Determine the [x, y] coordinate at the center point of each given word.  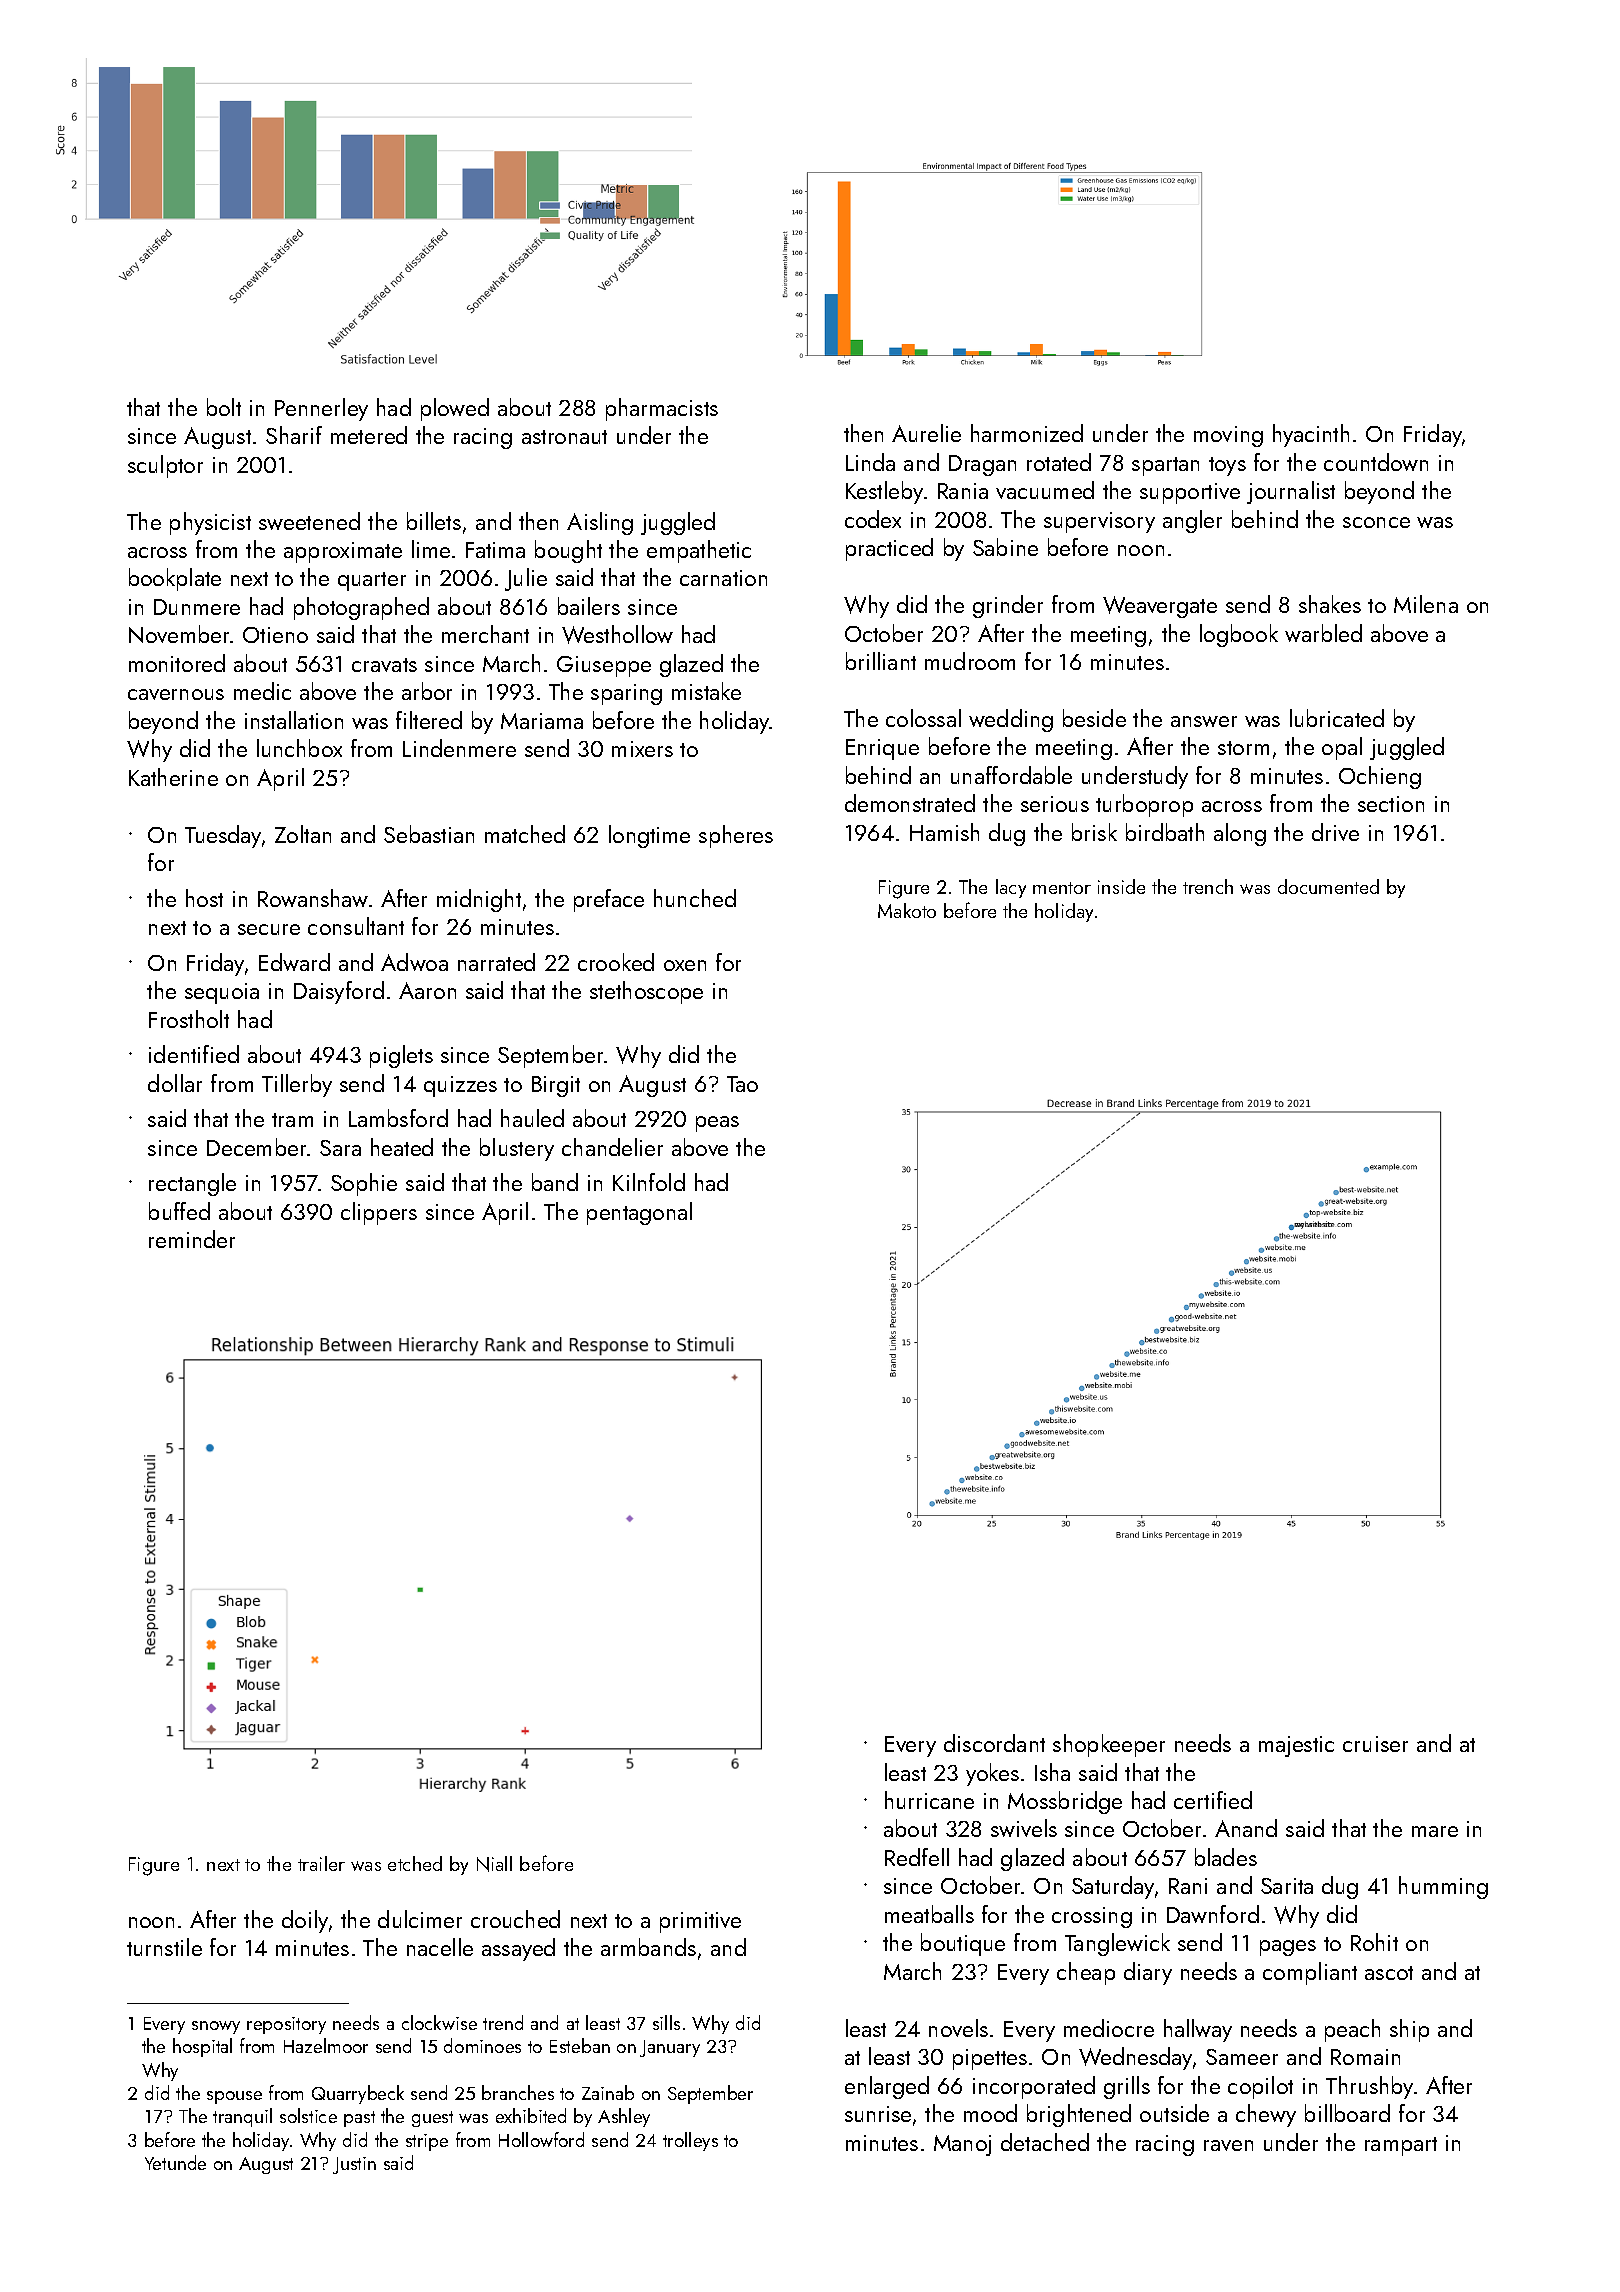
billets [434, 521]
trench [1208, 886]
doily [305, 1921]
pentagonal [639, 1213]
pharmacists [662, 409]
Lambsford [398, 1118]
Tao [742, 1084]
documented [1328, 886]
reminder [192, 1239]
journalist [1291, 492]
